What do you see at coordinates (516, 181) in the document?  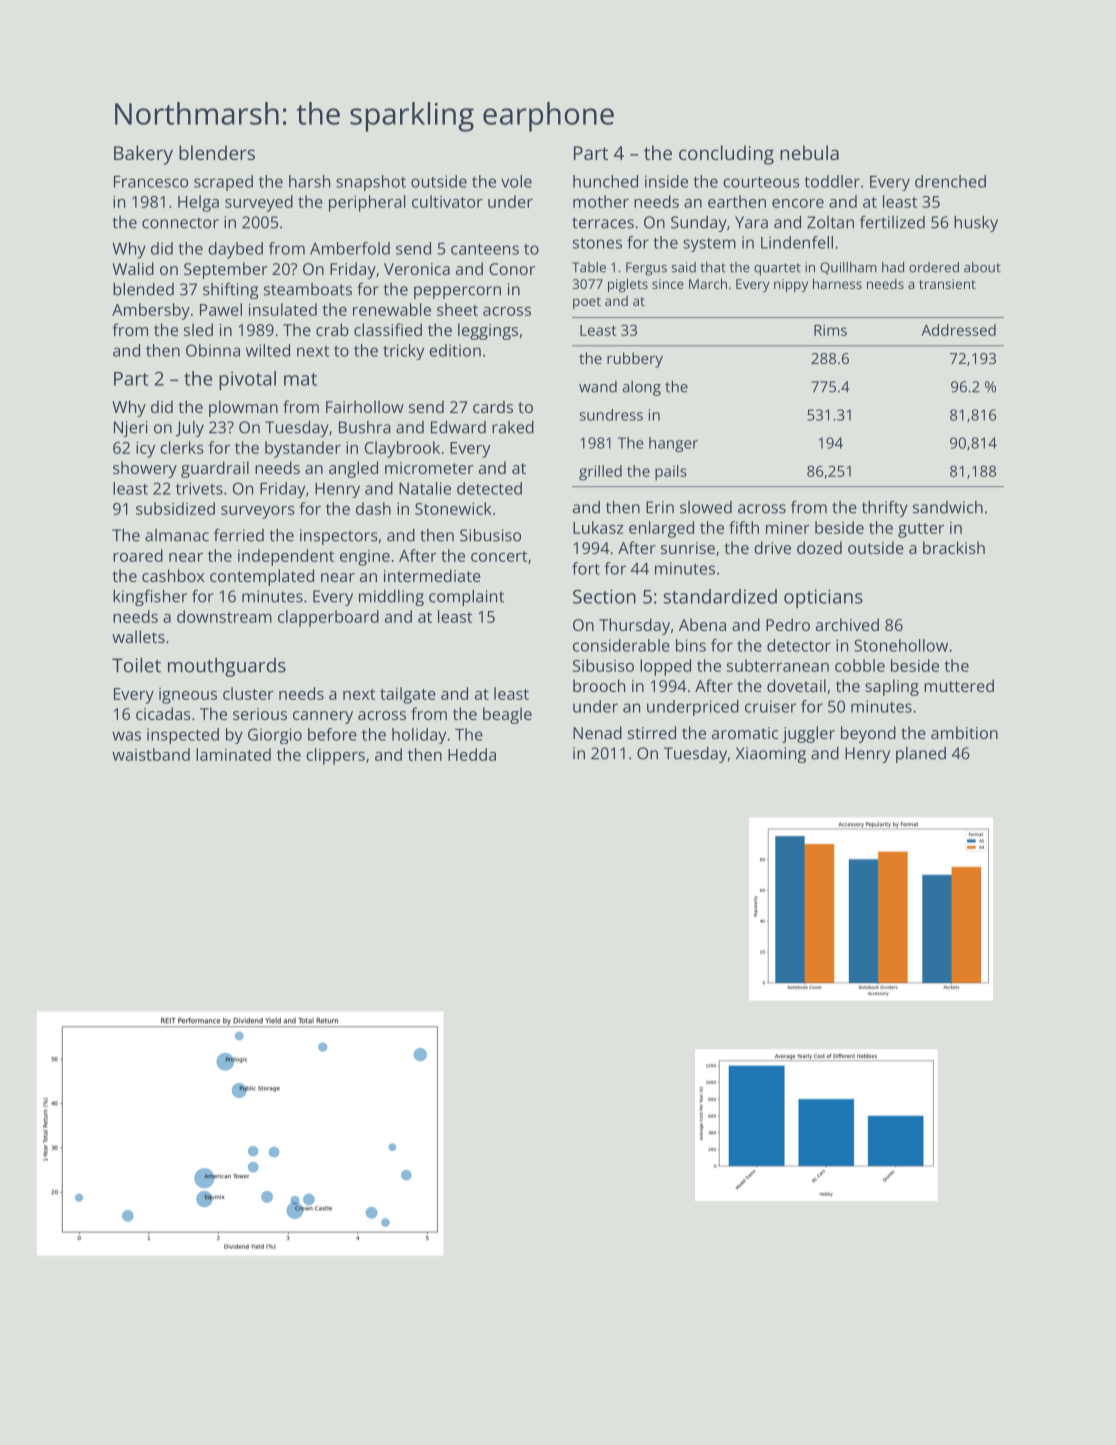 I see `vole` at bounding box center [516, 181].
